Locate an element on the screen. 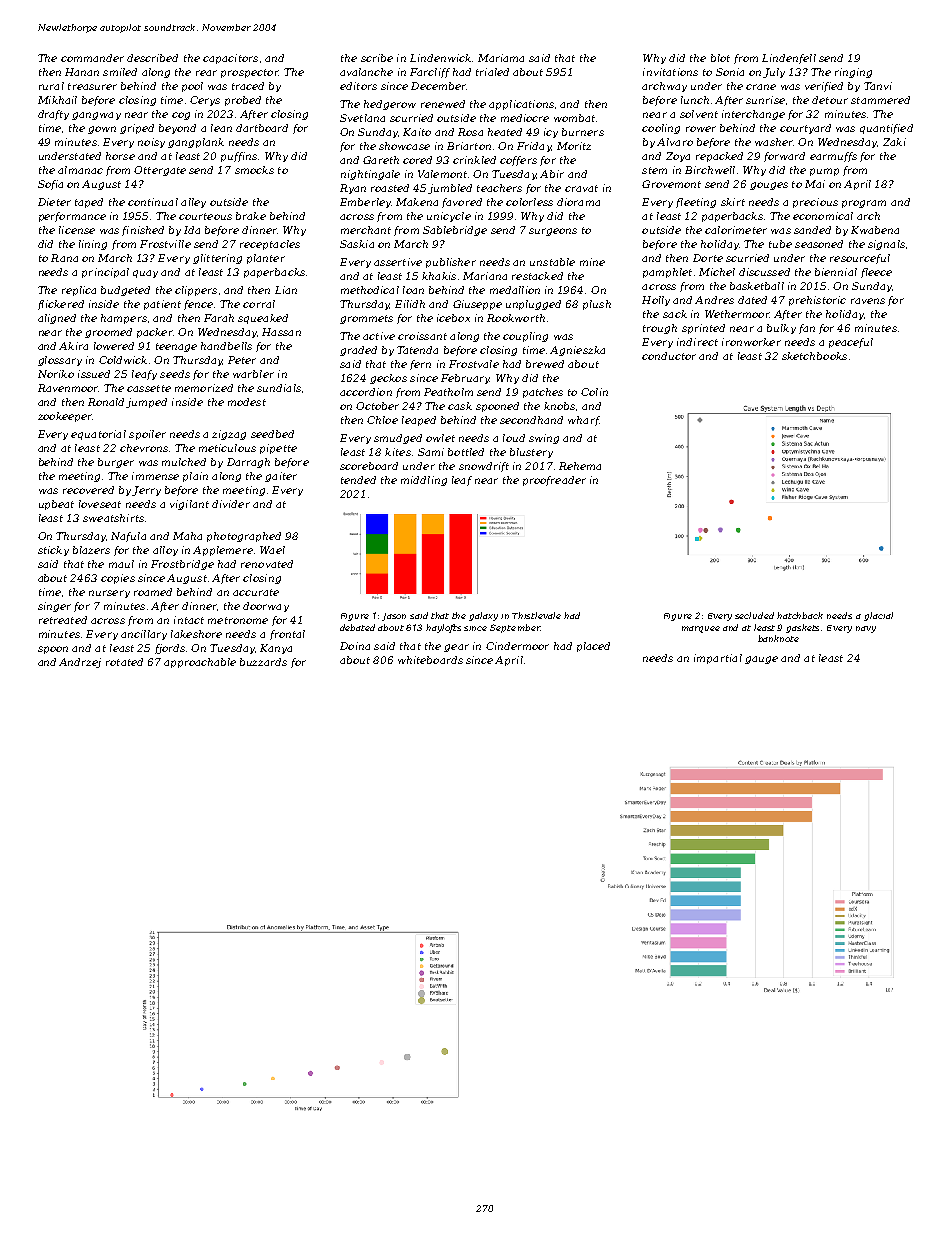  Rehema is located at coordinates (580, 466).
